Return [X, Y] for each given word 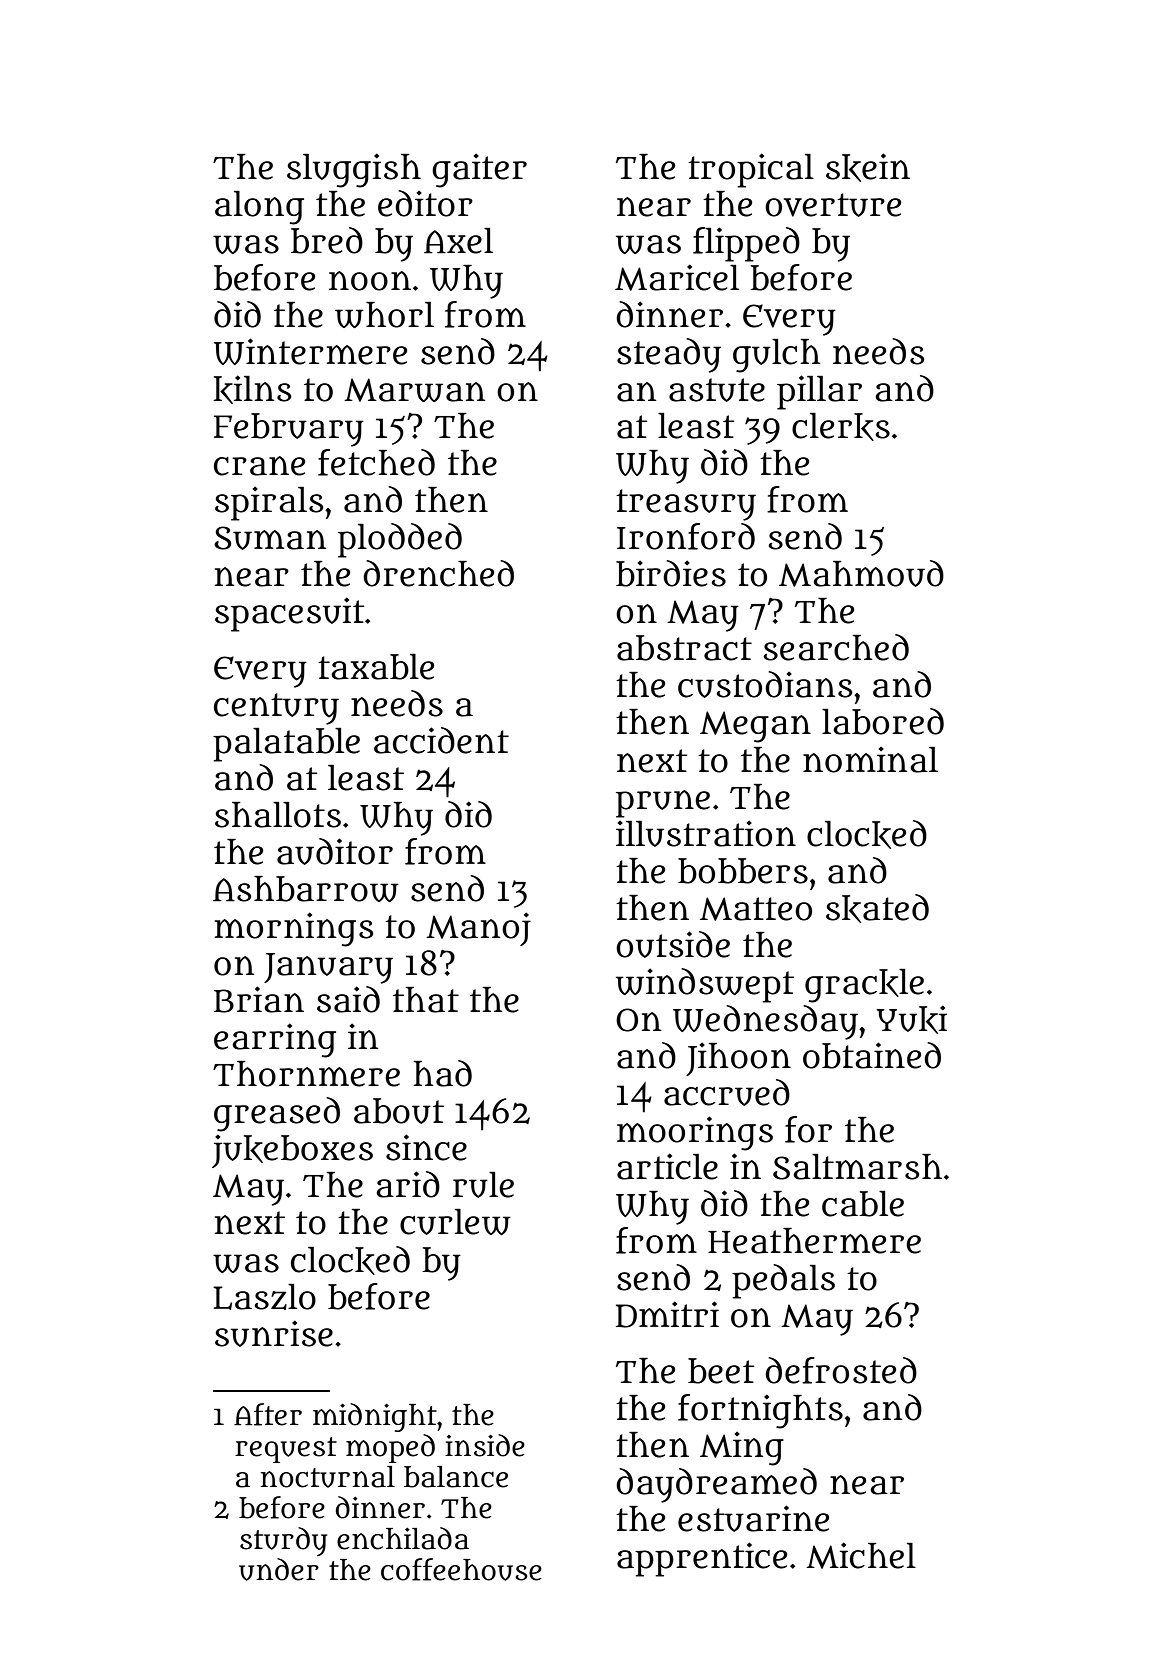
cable [863, 1204]
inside [485, 1445]
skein [868, 167]
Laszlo [264, 1297]
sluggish [354, 170]
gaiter [479, 170]
